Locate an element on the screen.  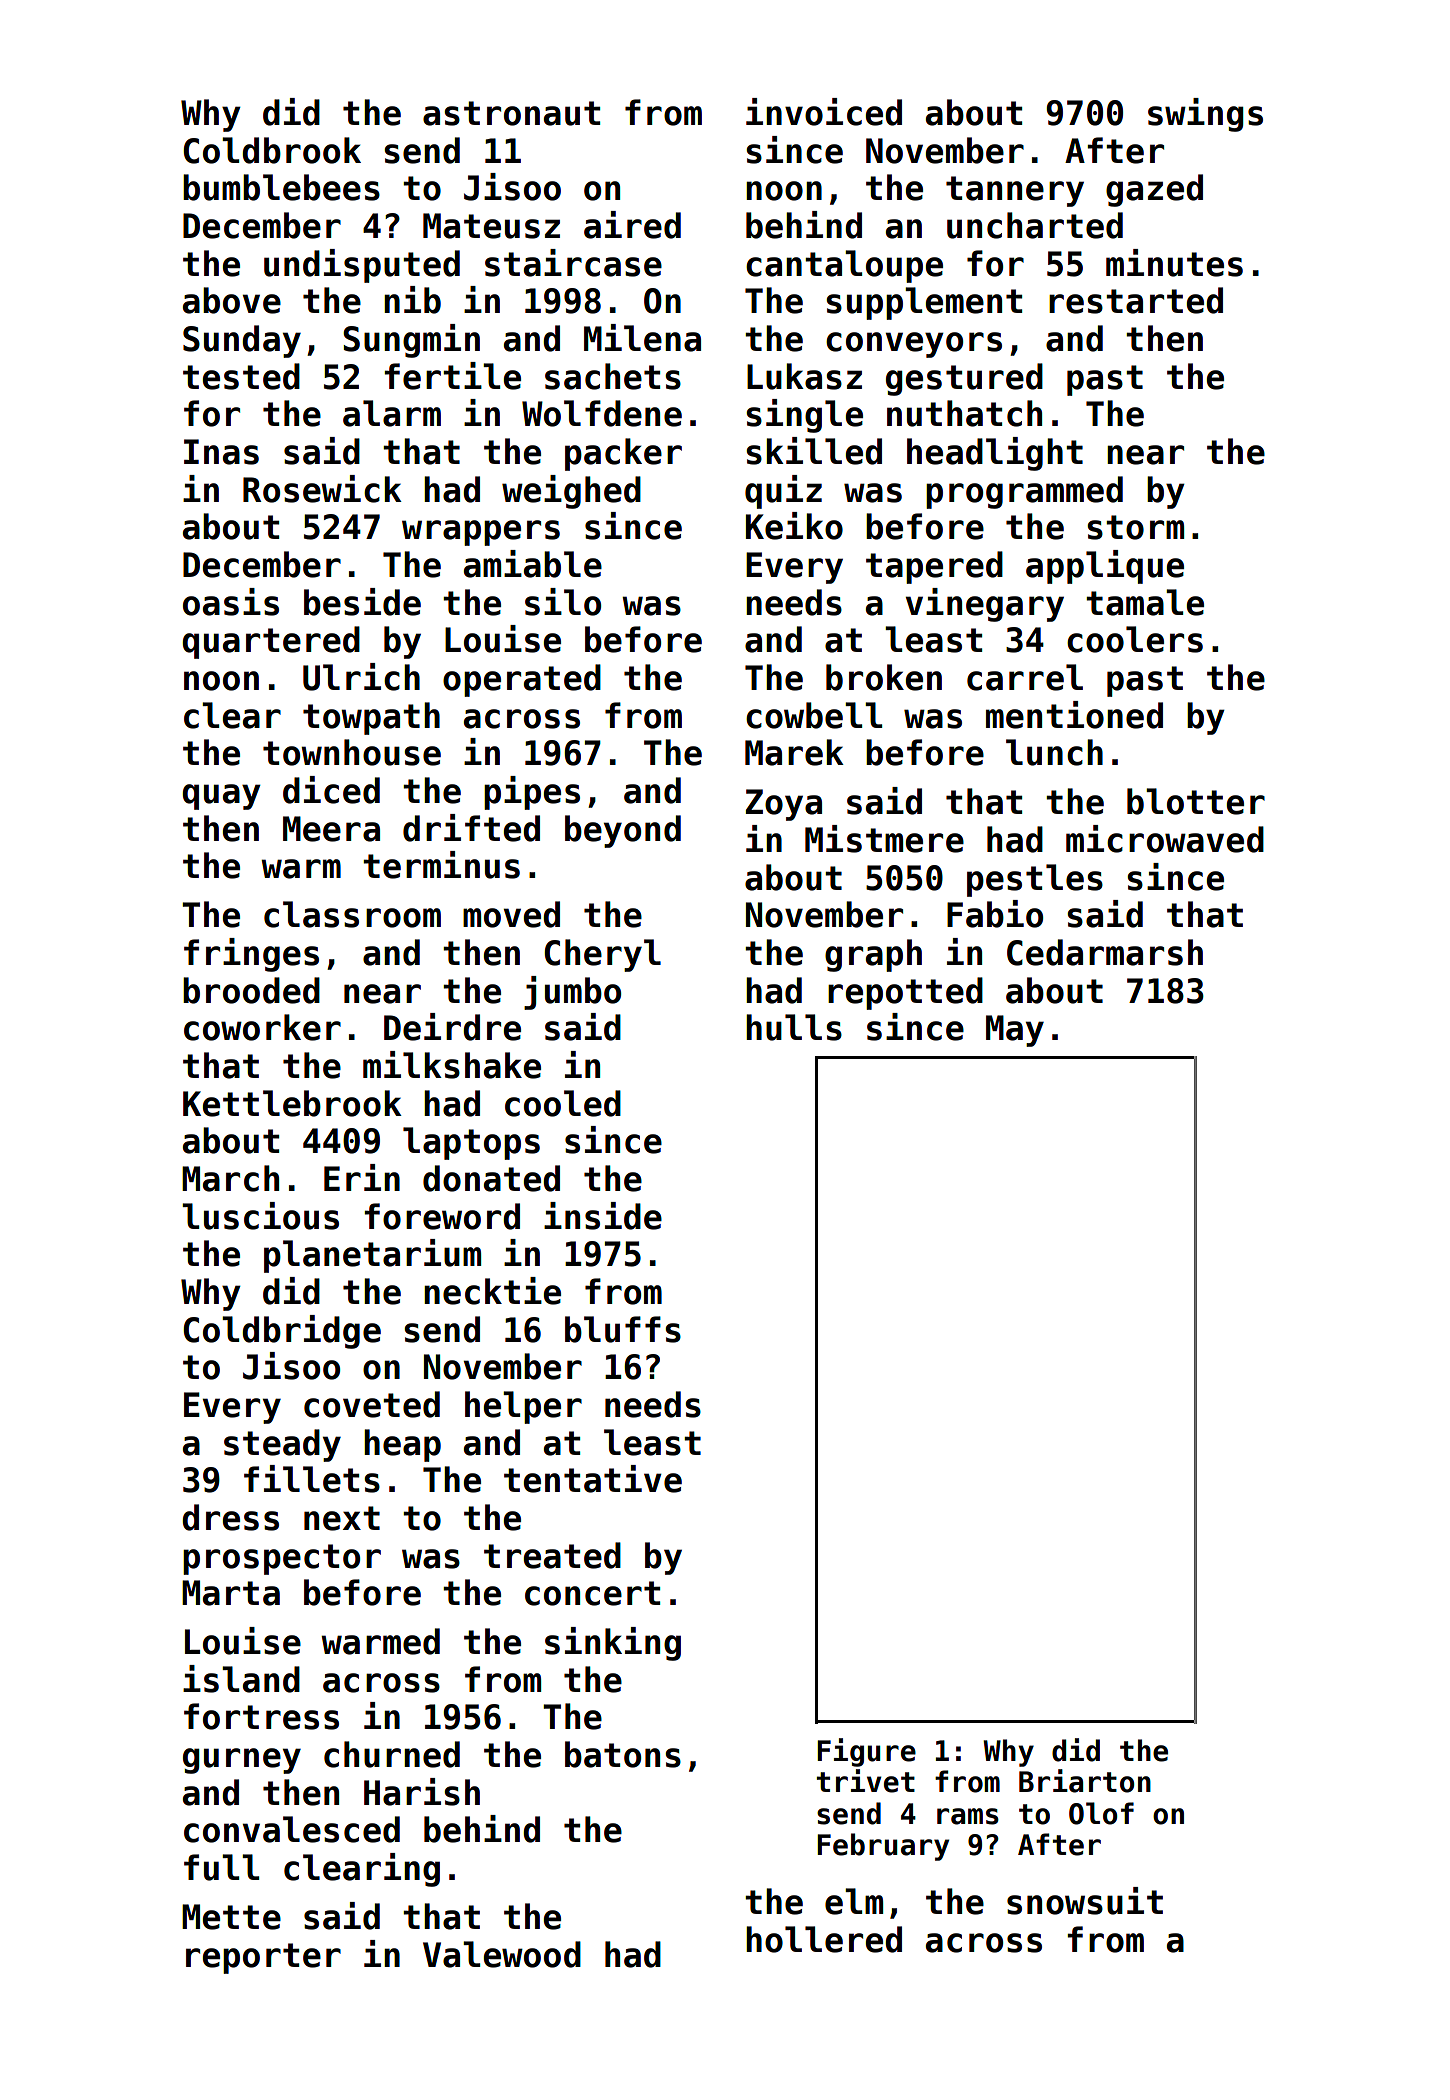
March is located at coordinates (230, 1178).
